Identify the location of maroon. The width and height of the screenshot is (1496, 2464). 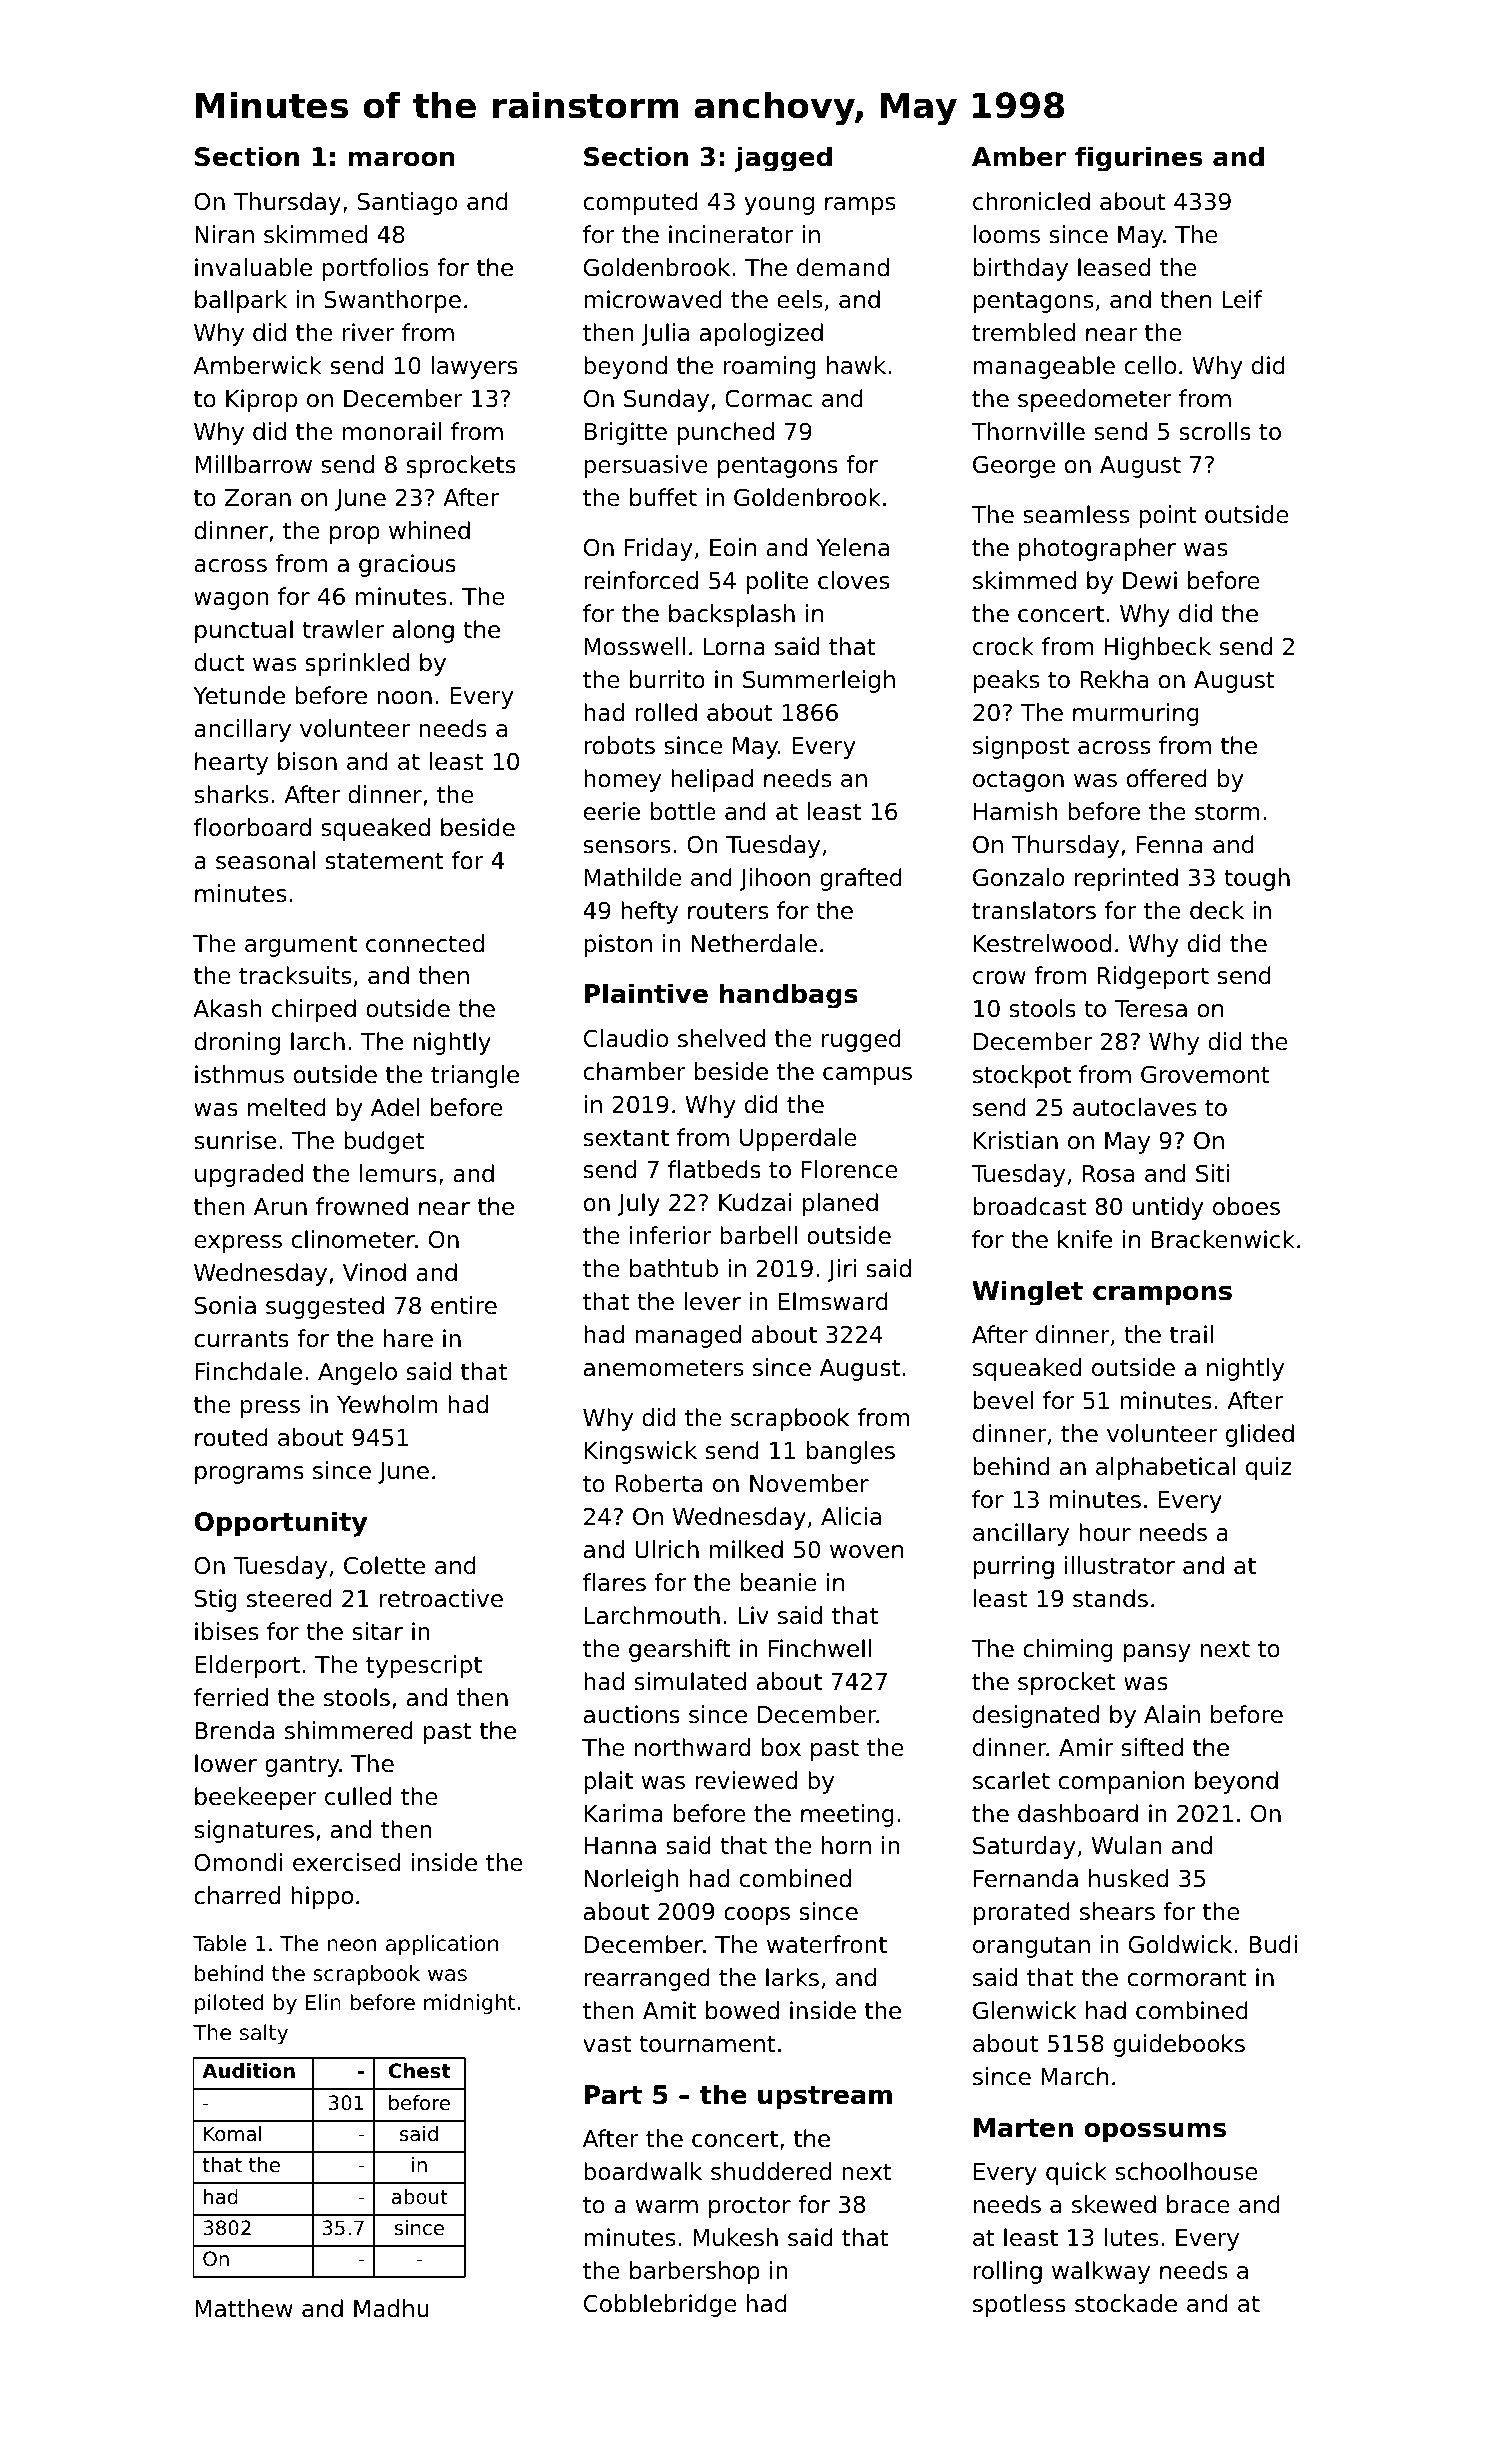
(401, 159).
